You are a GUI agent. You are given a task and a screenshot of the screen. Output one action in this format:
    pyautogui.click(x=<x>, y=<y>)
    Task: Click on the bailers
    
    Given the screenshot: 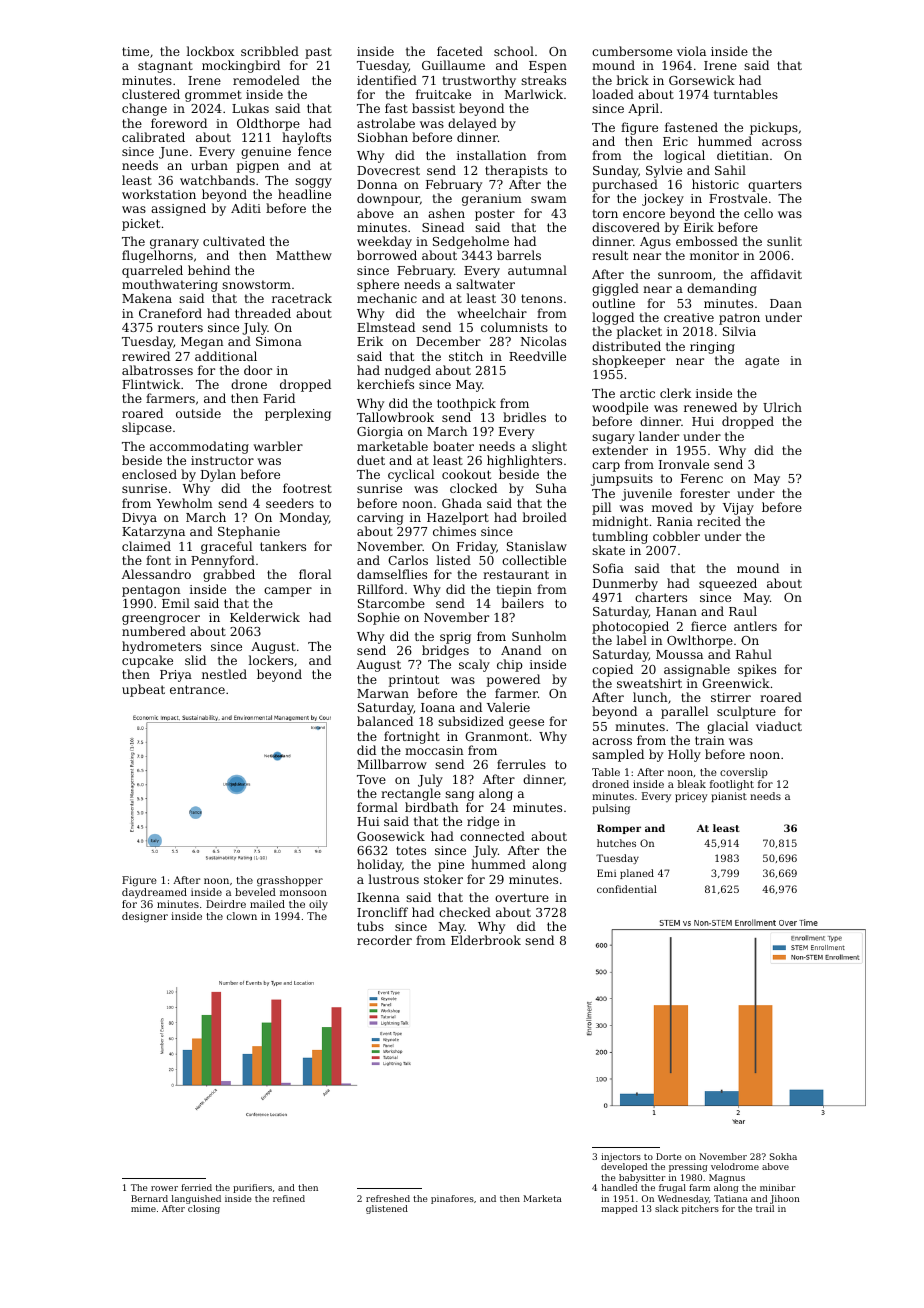 What is the action you would take?
    pyautogui.click(x=522, y=603)
